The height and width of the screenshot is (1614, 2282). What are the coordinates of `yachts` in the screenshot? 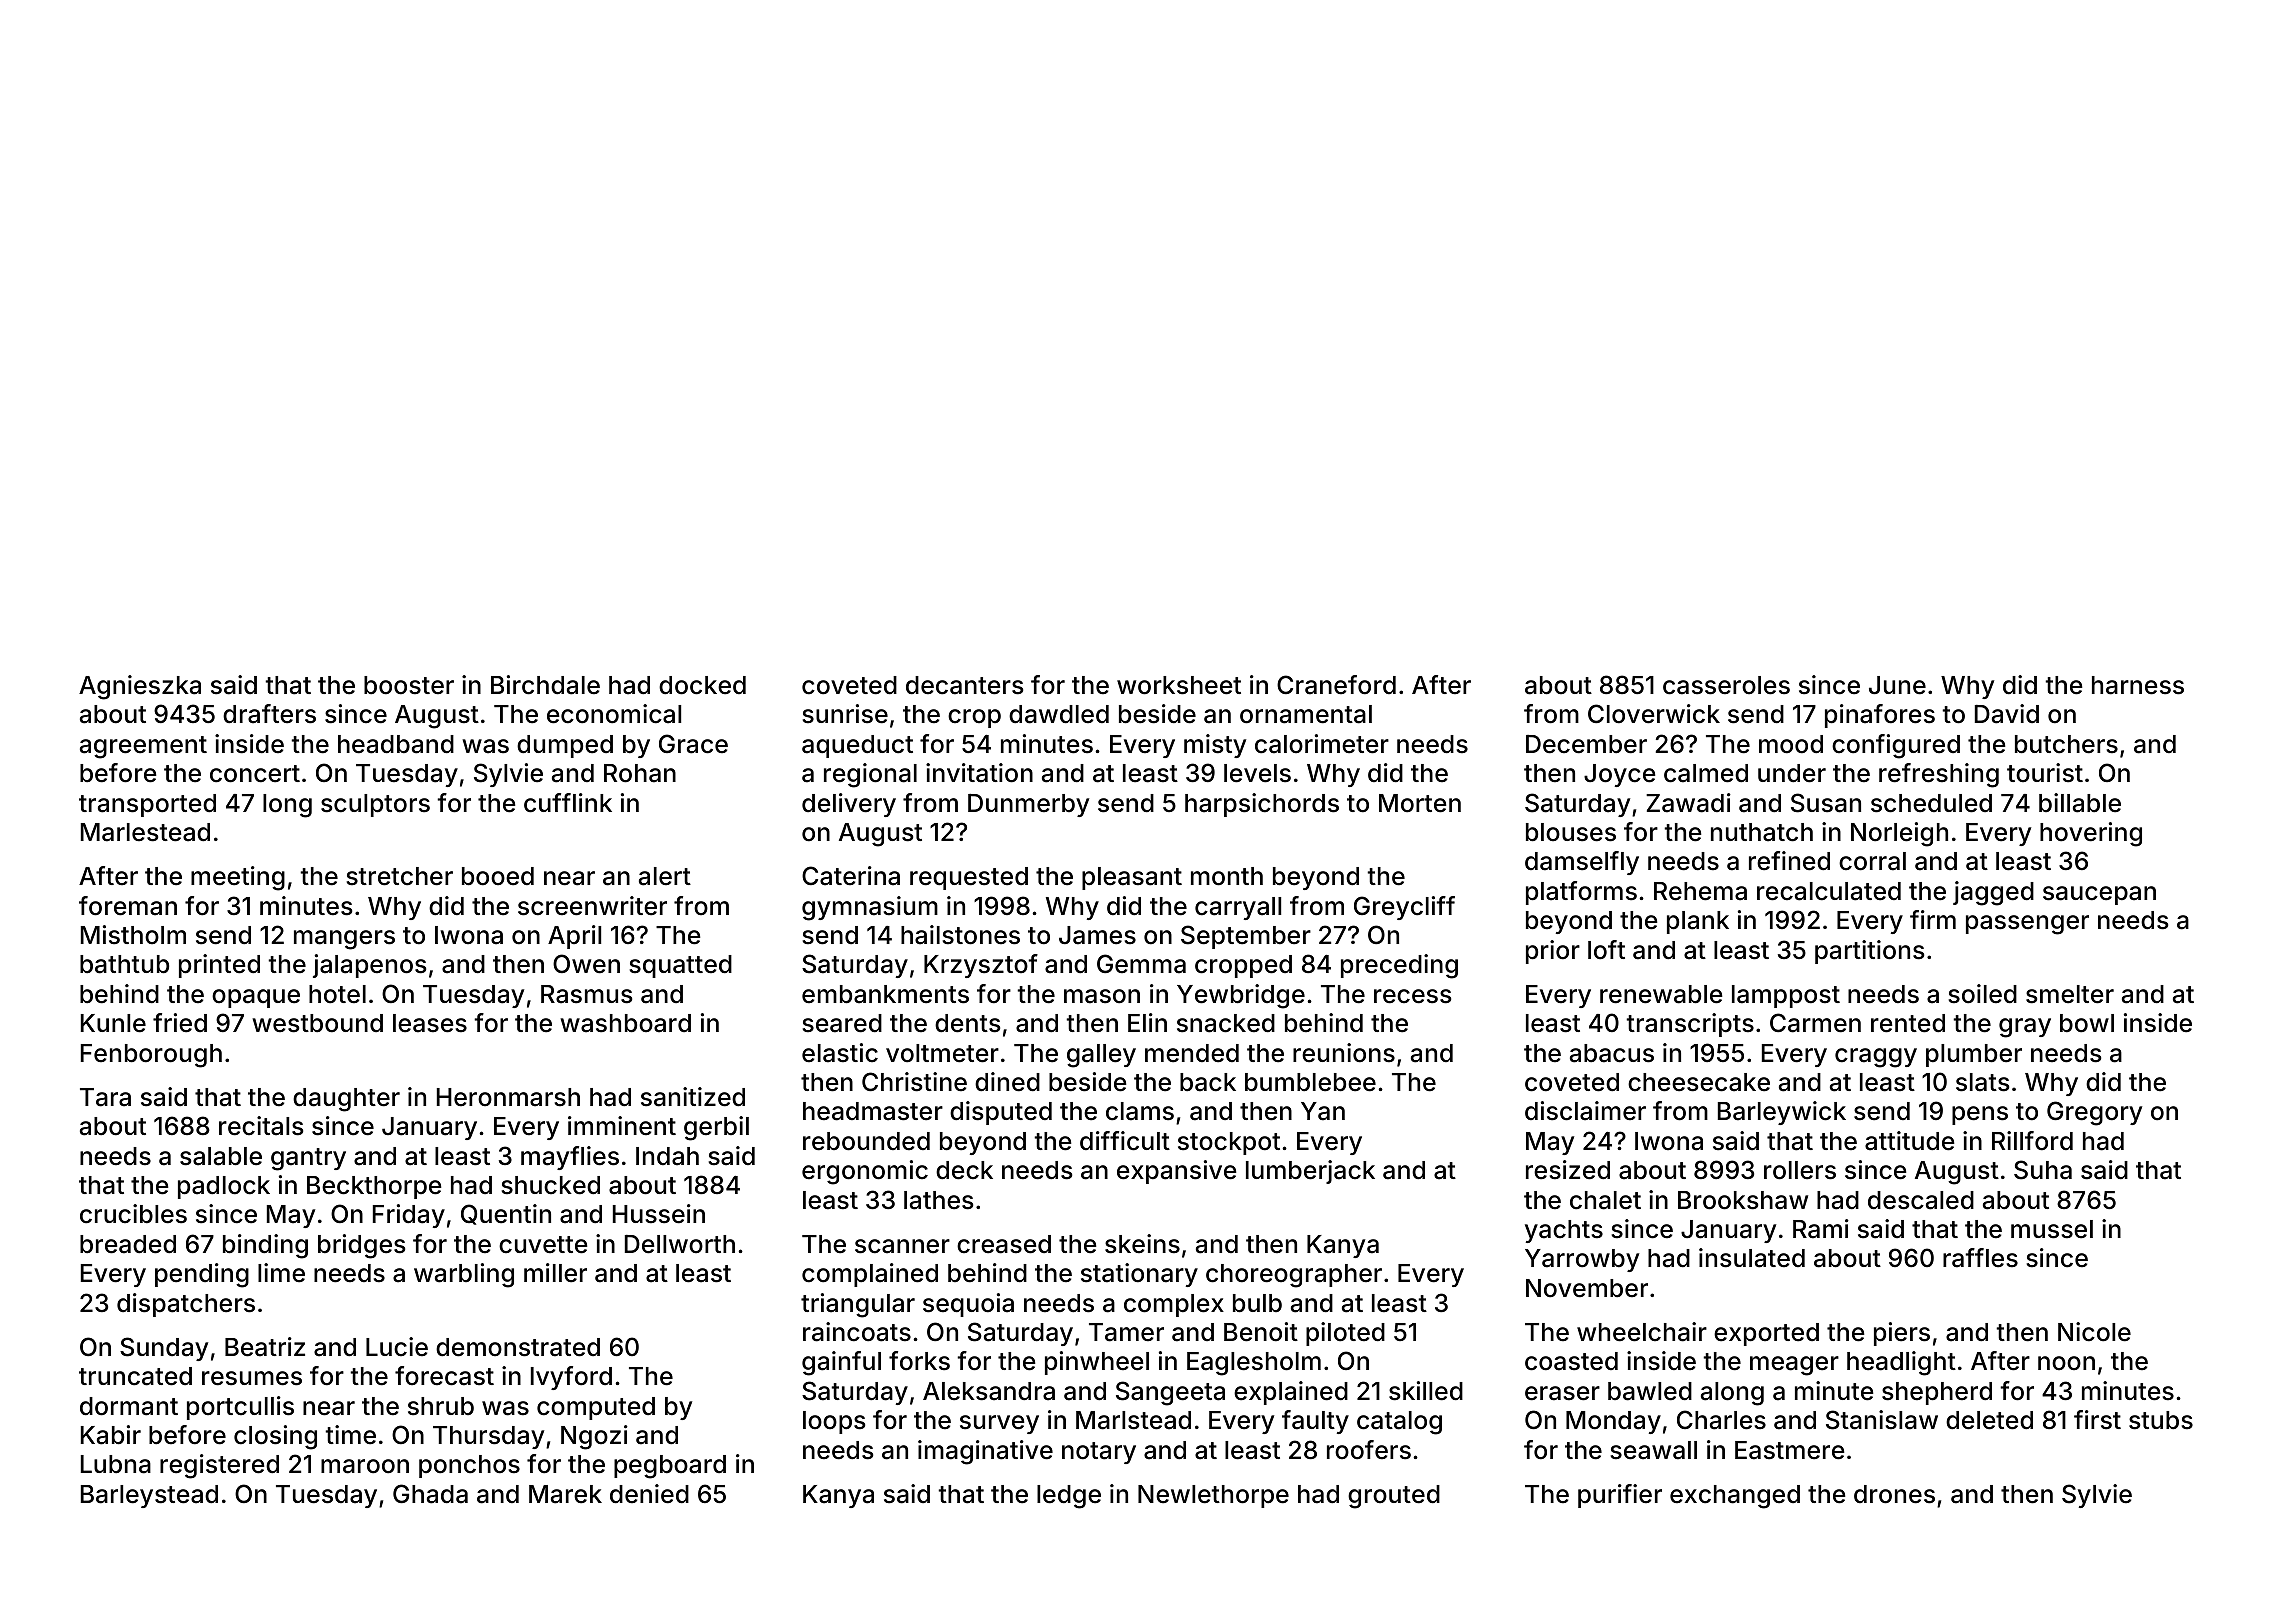 It's located at (1564, 1231).
